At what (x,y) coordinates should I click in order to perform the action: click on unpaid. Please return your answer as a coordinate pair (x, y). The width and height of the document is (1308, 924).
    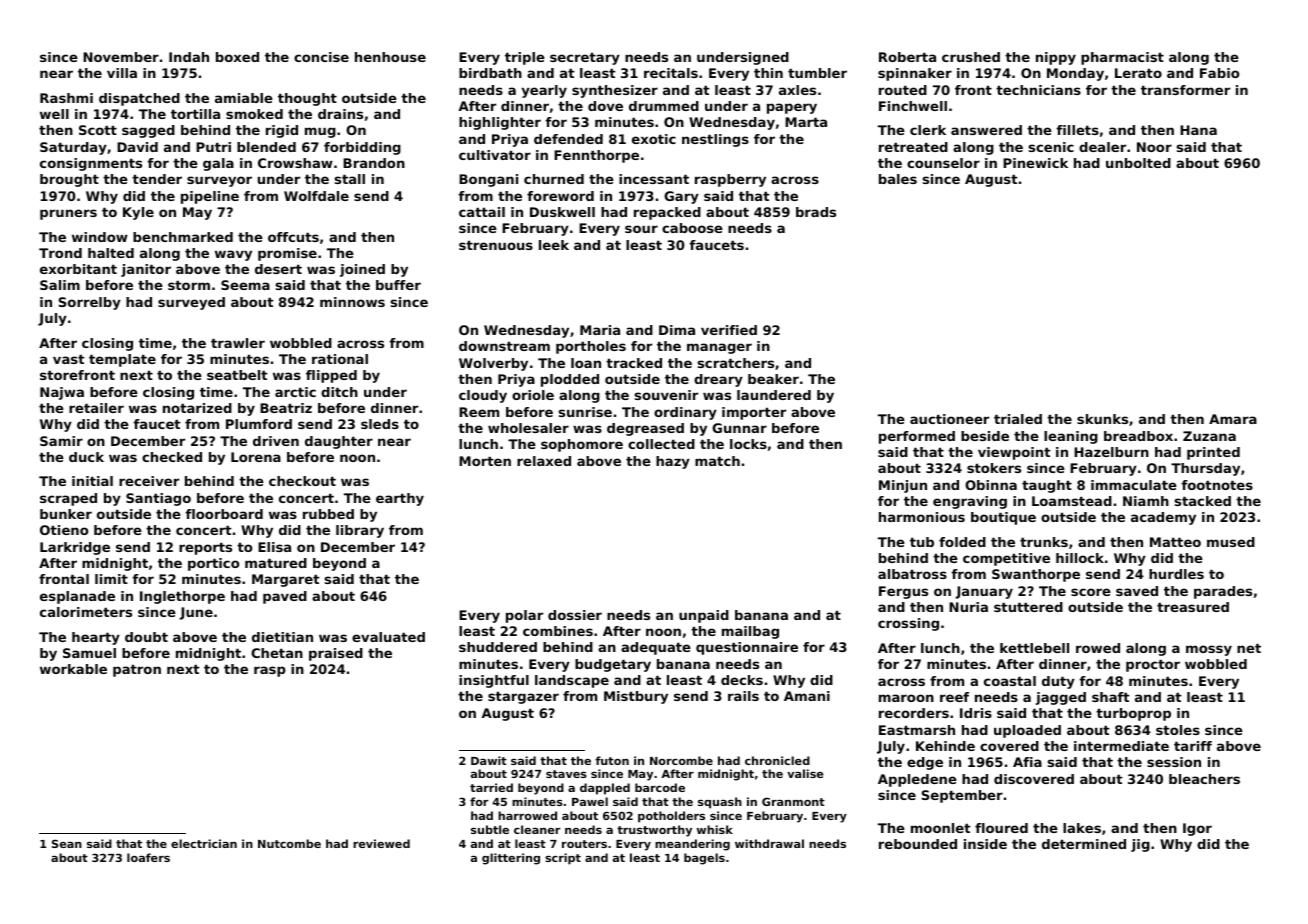
    Looking at the image, I should click on (704, 616).
